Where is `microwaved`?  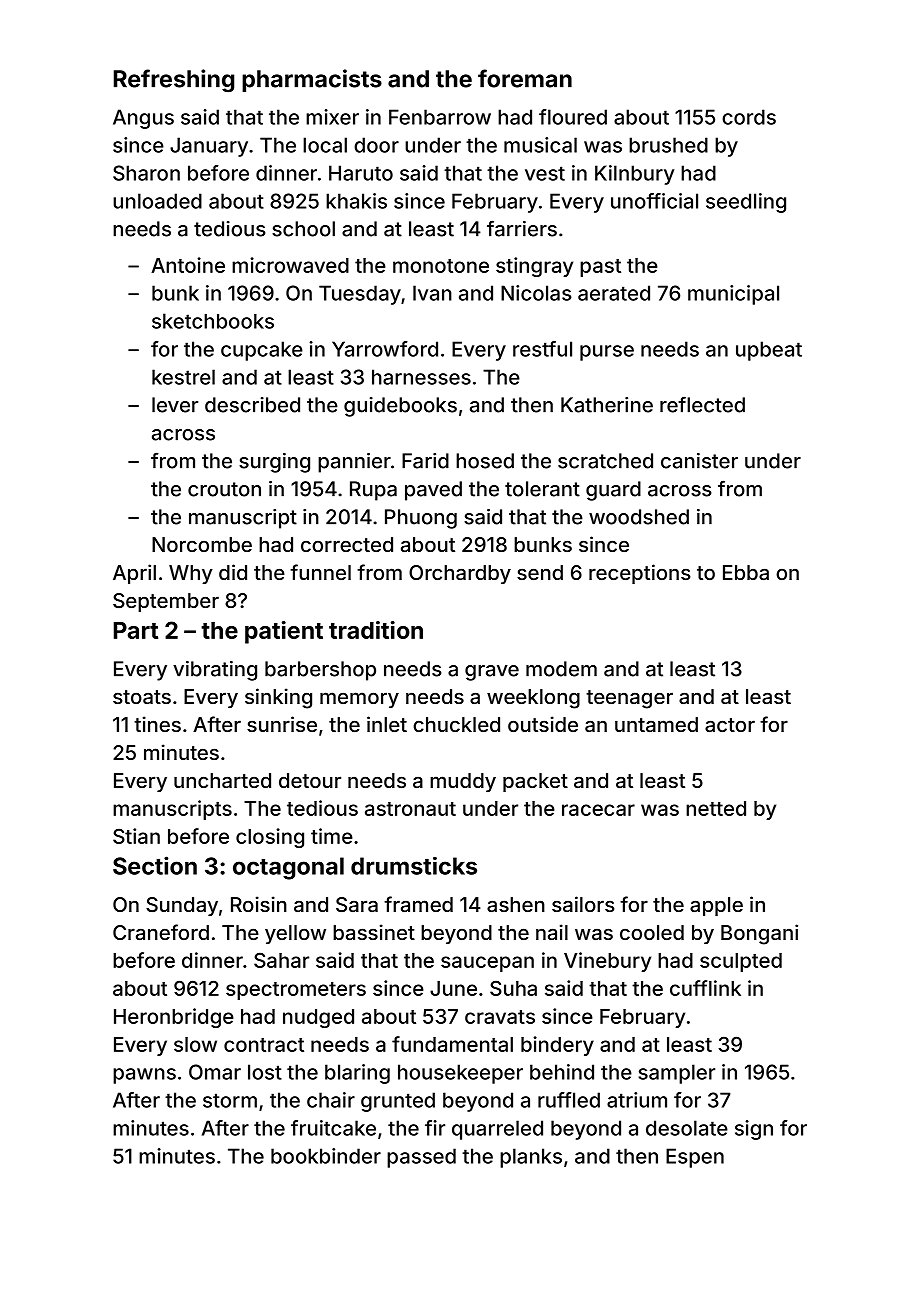
microwaved is located at coordinates (290, 265).
